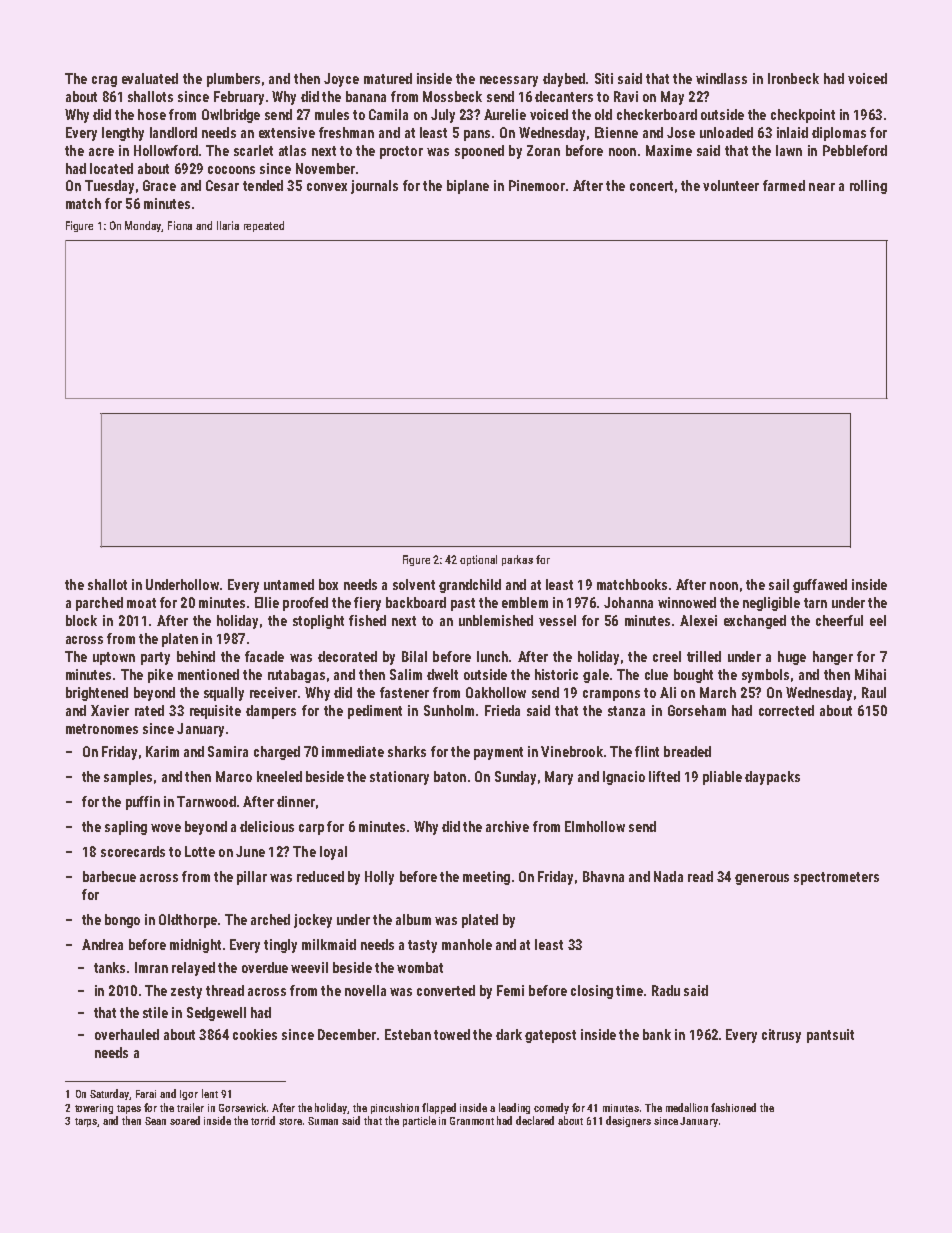 The image size is (952, 1233). What do you see at coordinates (443, 116) in the document?
I see `July` at bounding box center [443, 116].
